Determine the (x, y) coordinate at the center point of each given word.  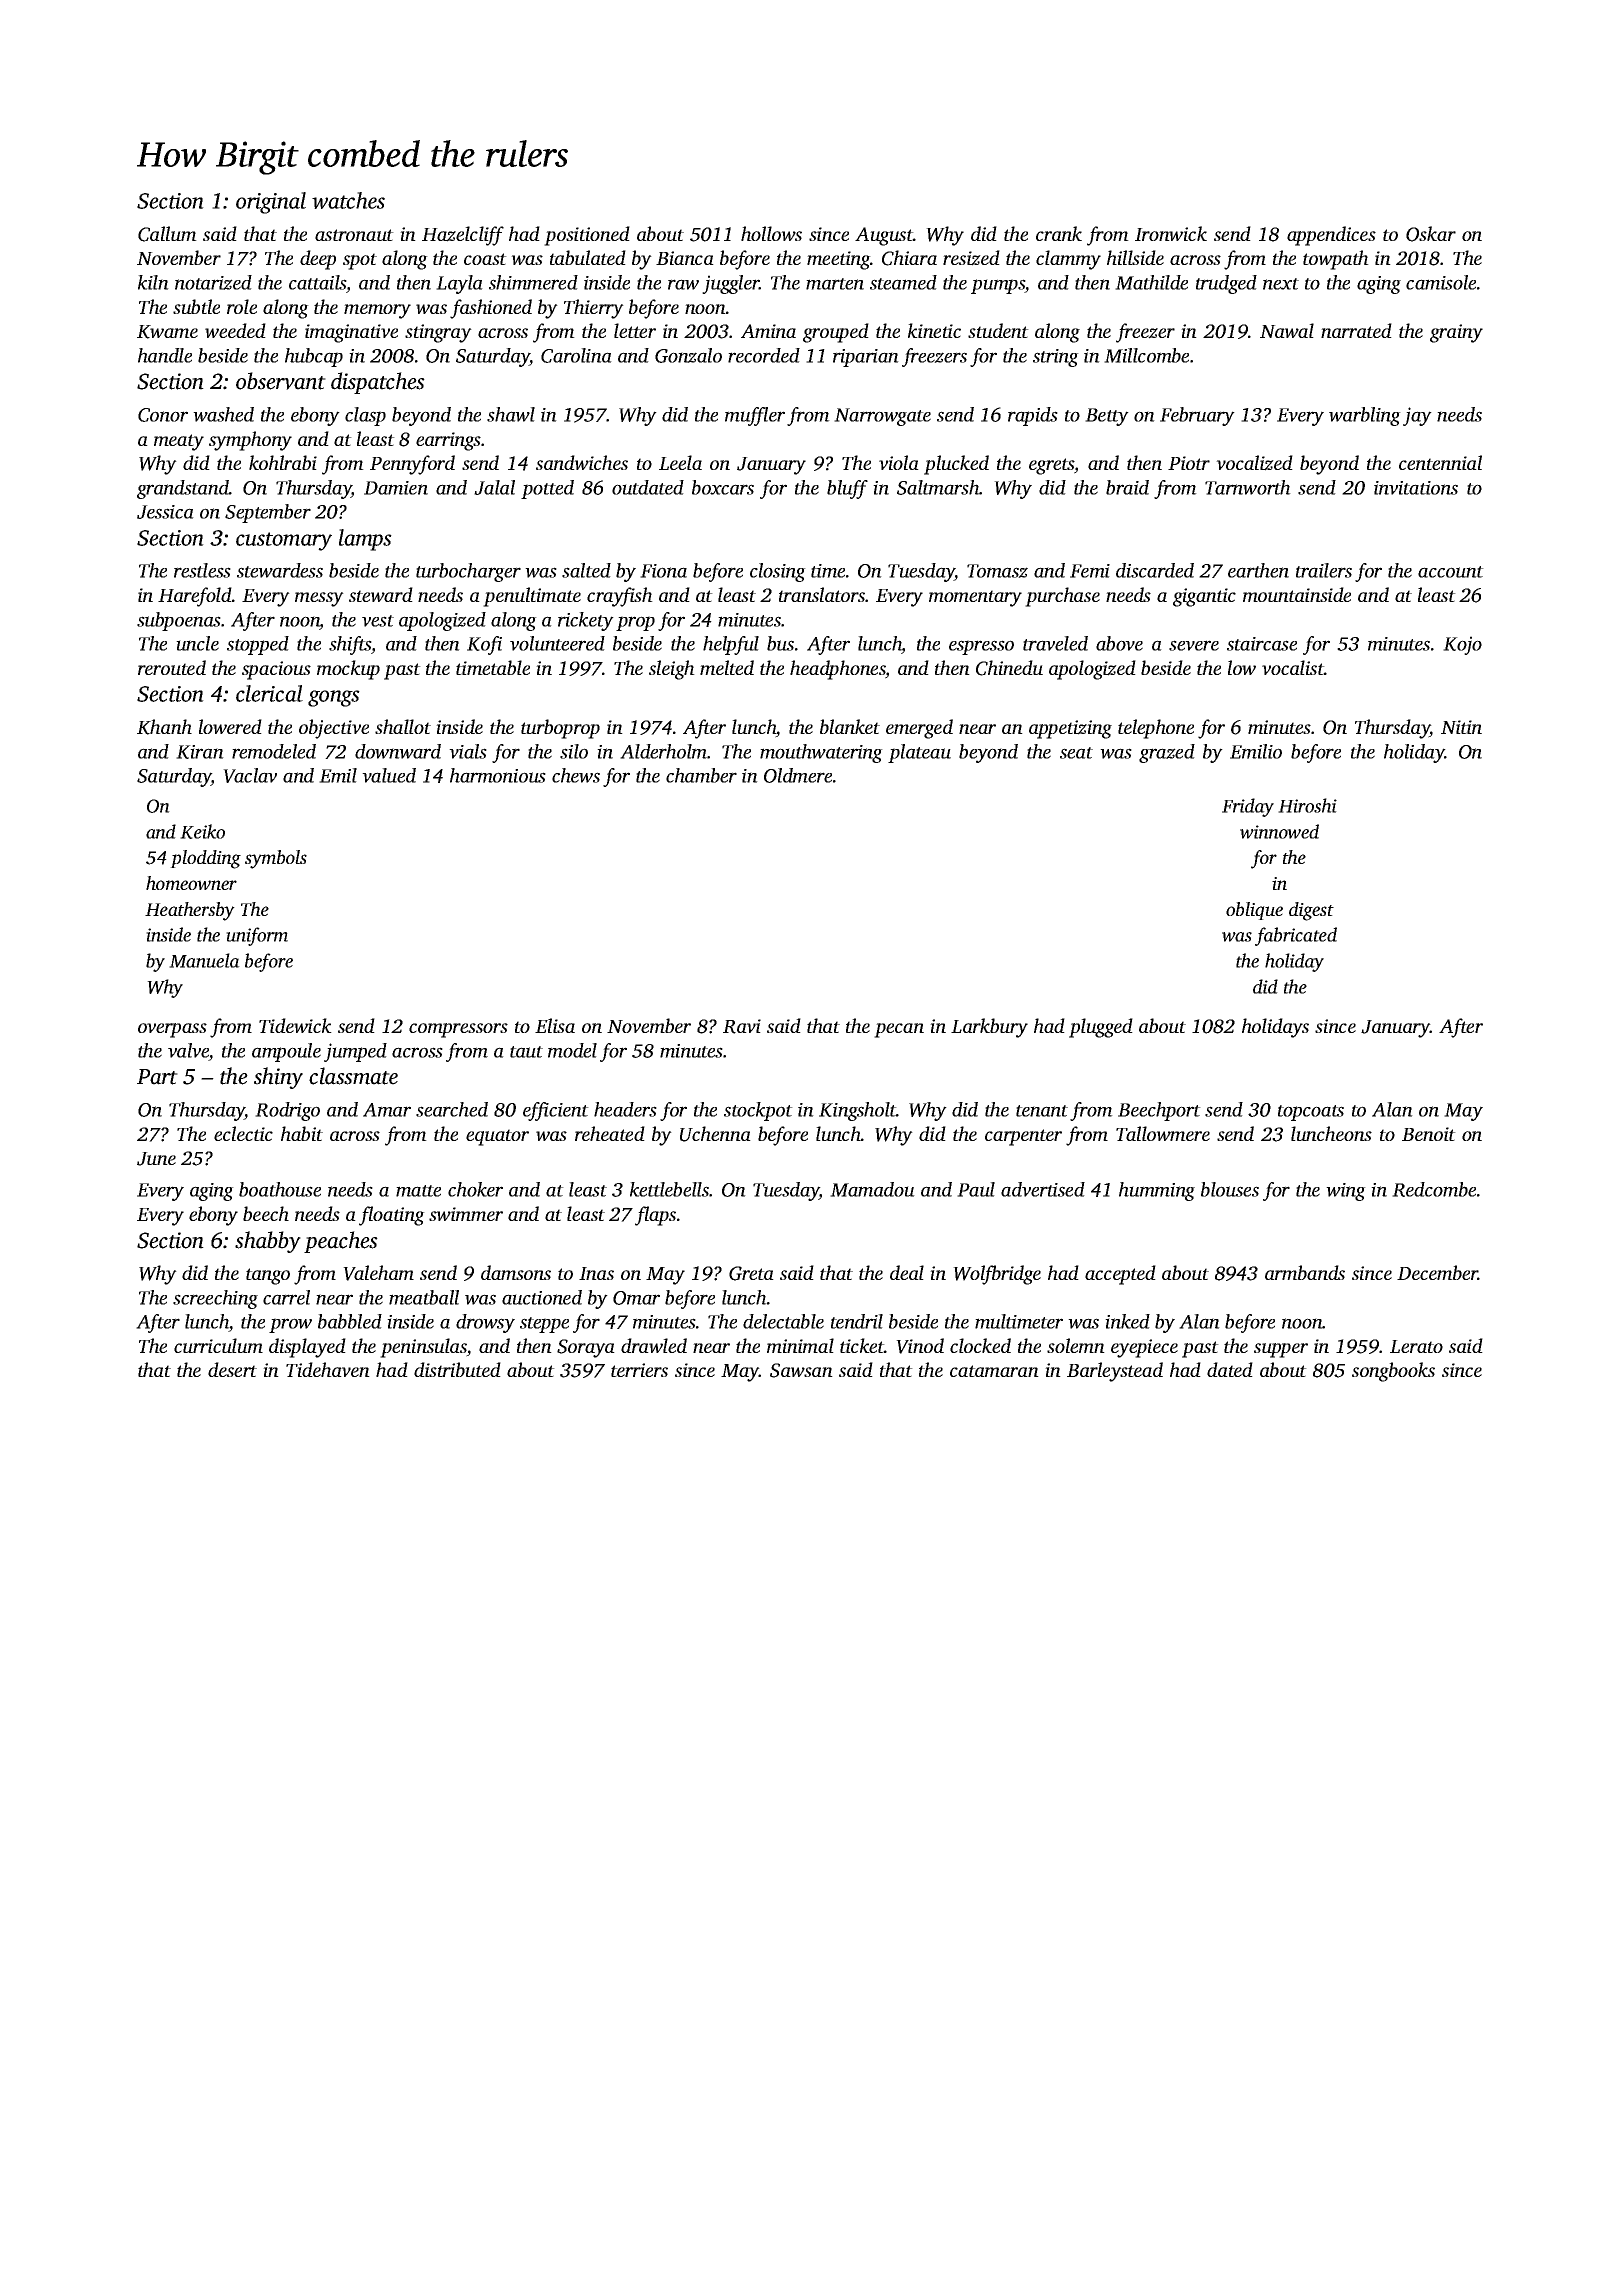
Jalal (494, 487)
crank (1059, 233)
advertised (1043, 1189)
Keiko (202, 831)
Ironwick (1171, 233)
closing (778, 572)
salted (586, 570)
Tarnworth (1248, 487)
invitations (1416, 488)
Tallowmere (1163, 1133)
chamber (701, 775)
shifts (350, 645)
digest (1311, 911)
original (271, 203)
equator (497, 1137)
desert (232, 1369)
